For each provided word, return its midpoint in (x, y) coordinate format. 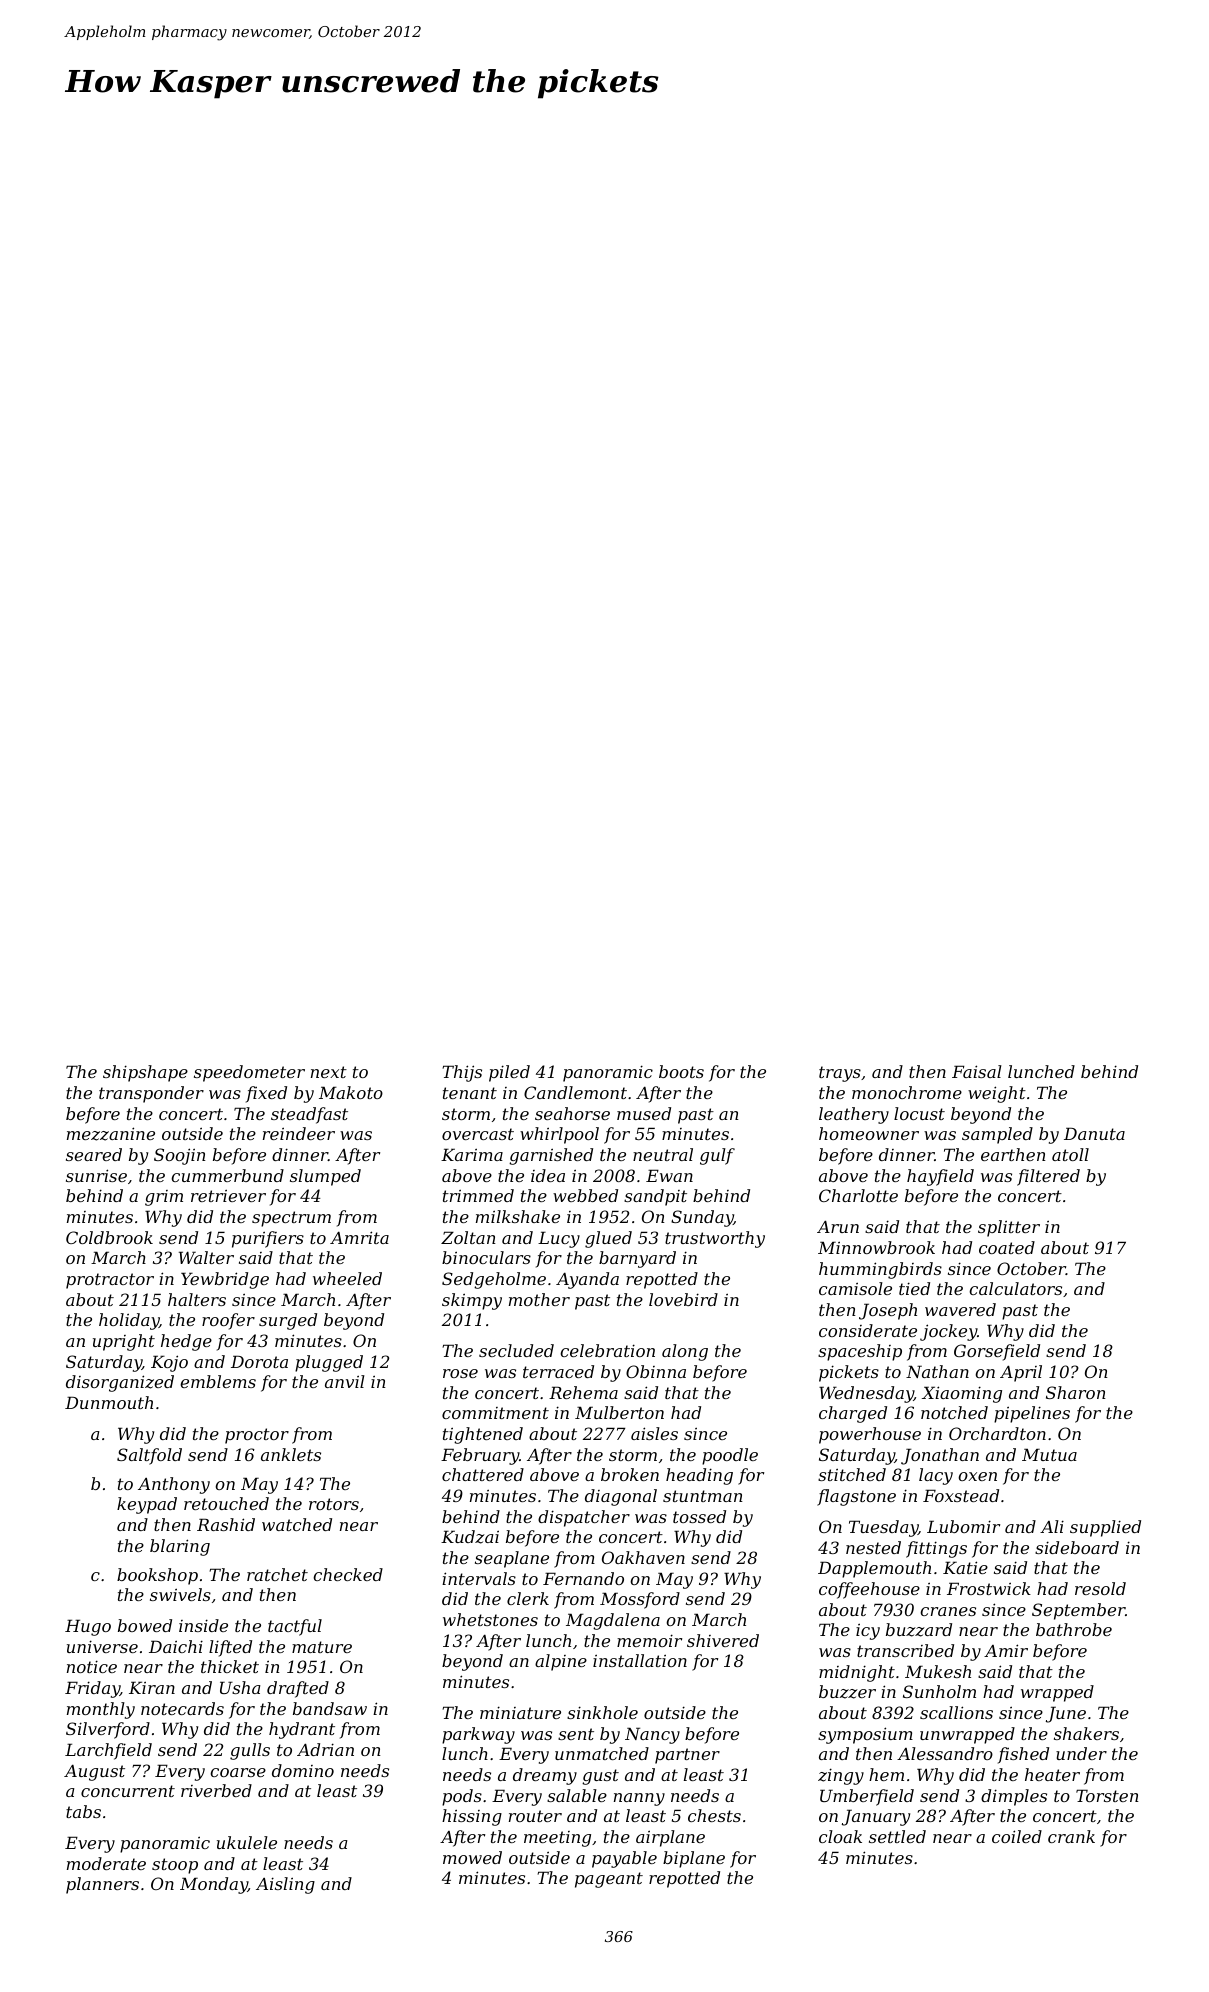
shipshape (145, 1073)
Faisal (977, 1071)
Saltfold (149, 1456)
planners (102, 1885)
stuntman (703, 1496)
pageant (609, 1880)
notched (954, 1412)
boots (681, 1071)
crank (1071, 1836)
